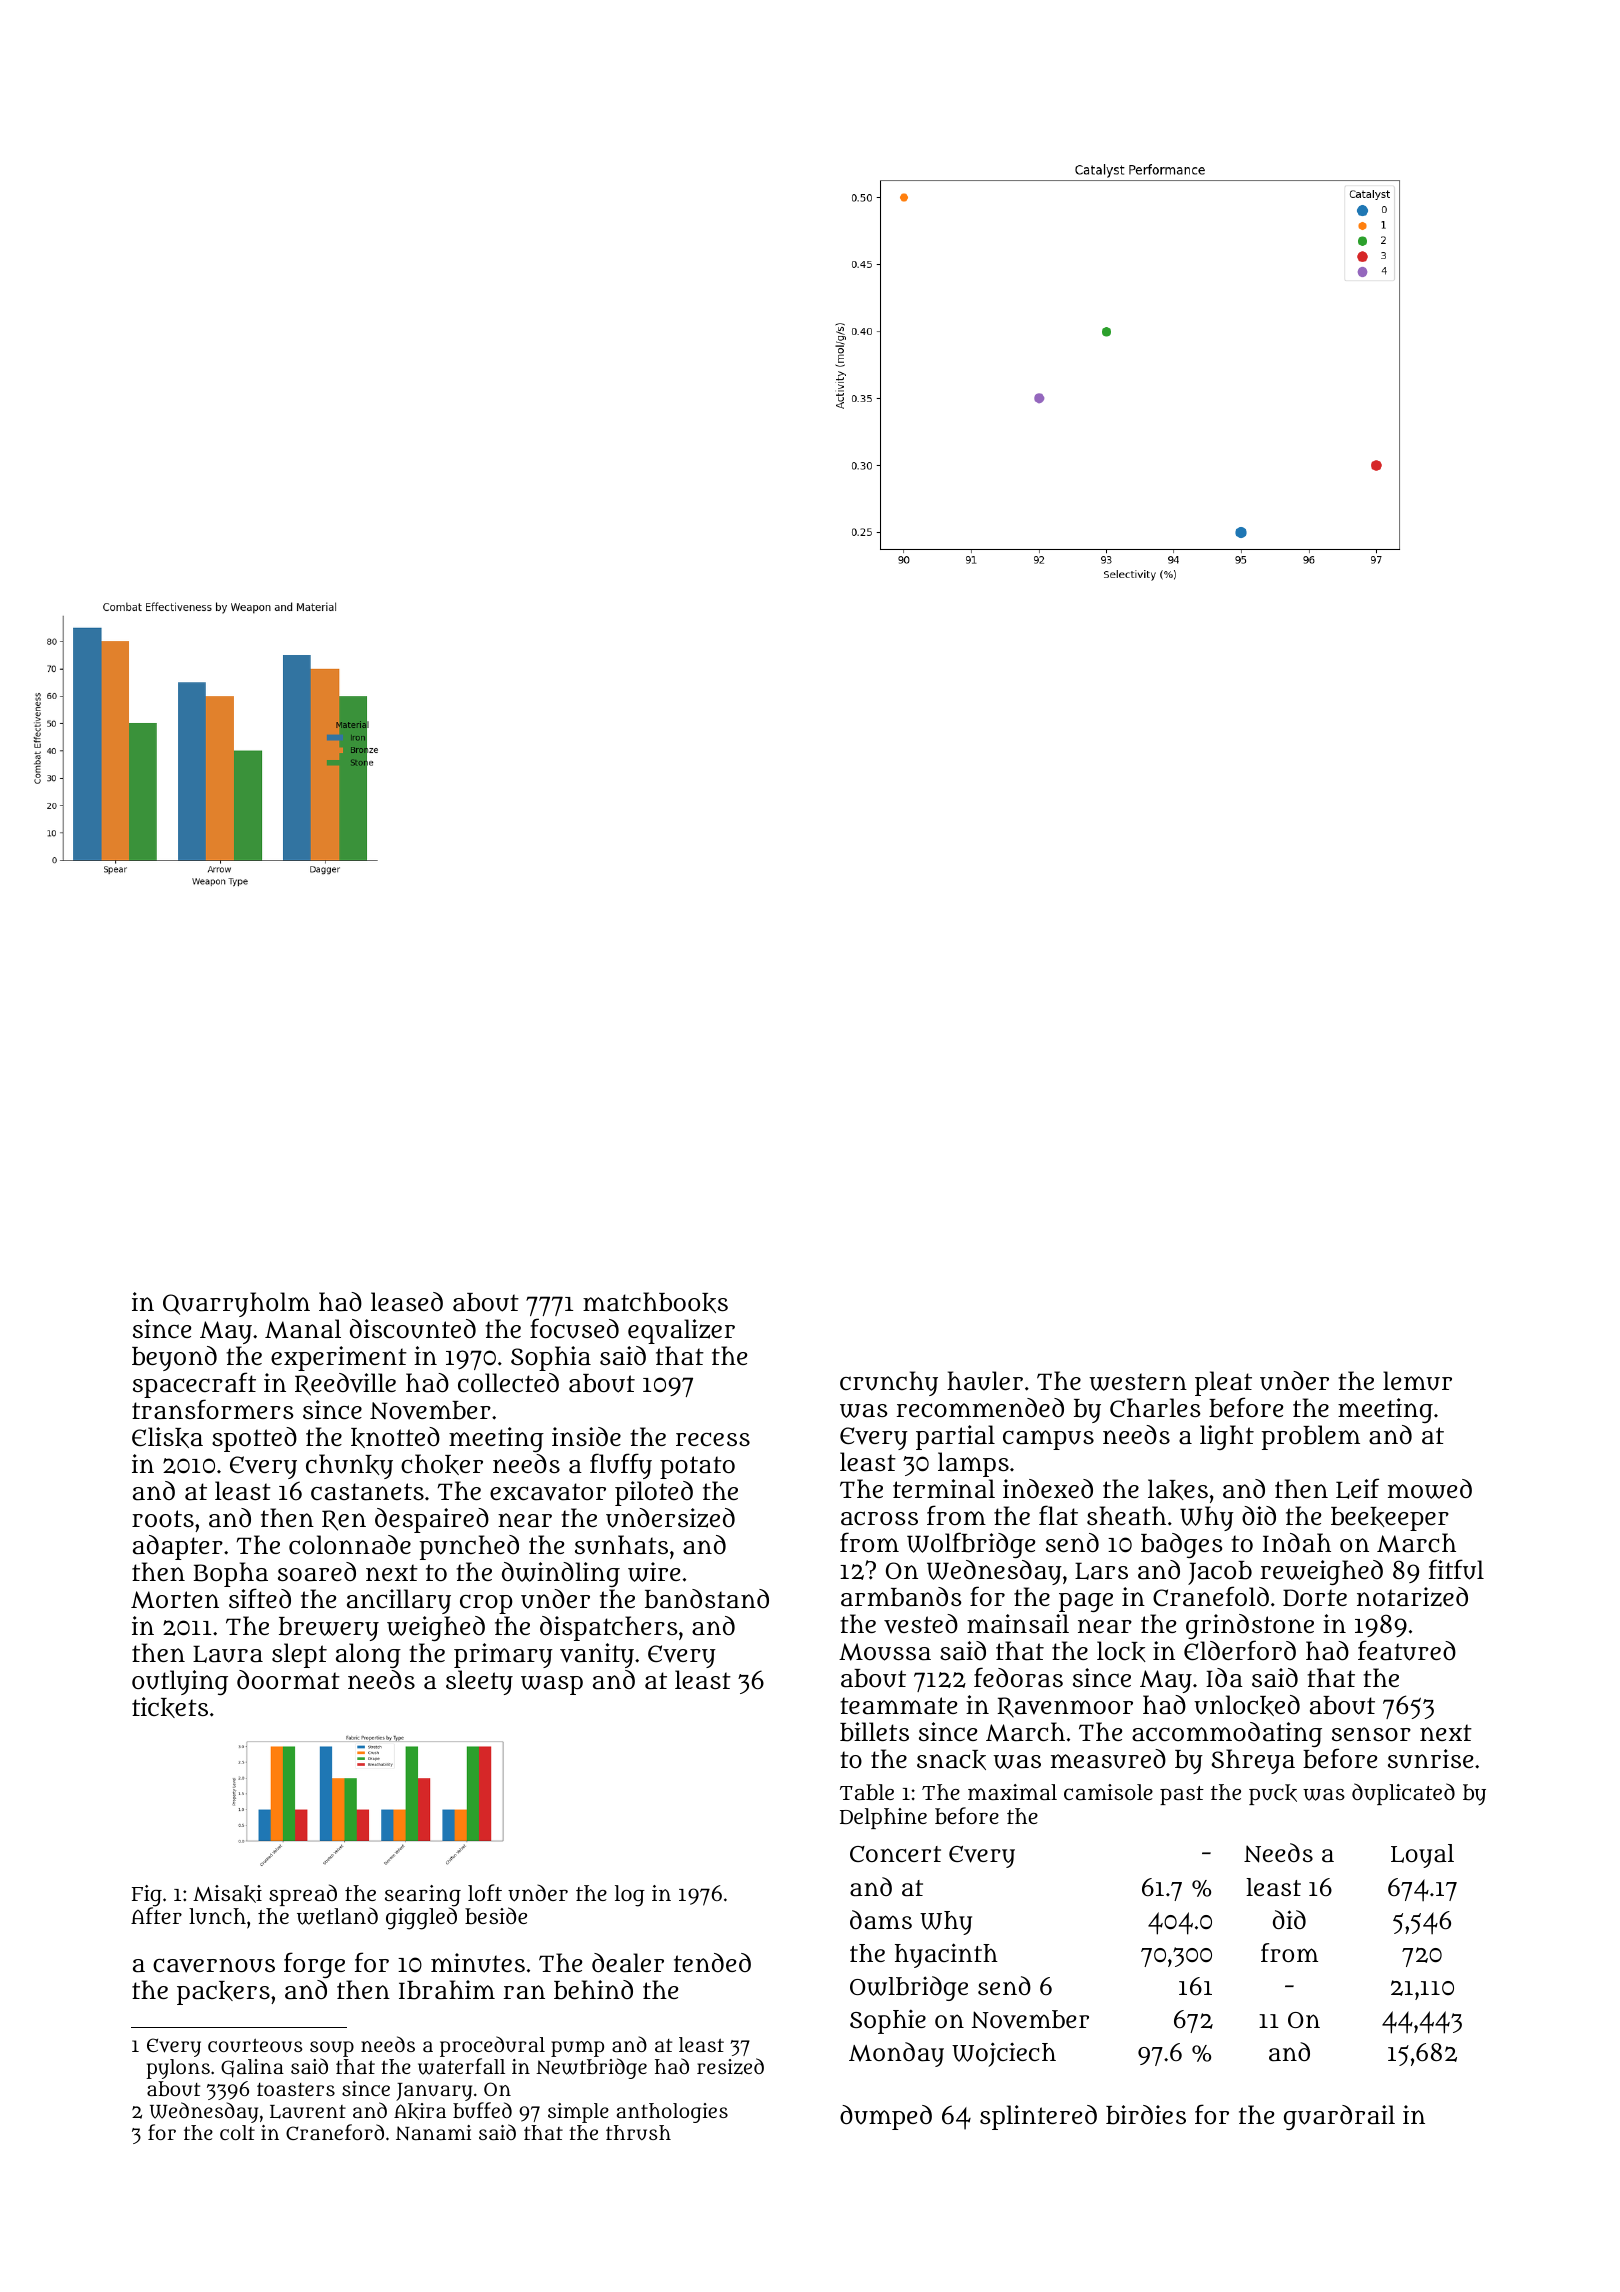 Image resolution: width=1620 pixels, height=2292 pixels. Describe the element at coordinates (432, 1520) in the screenshot. I see `despaired` at that location.
